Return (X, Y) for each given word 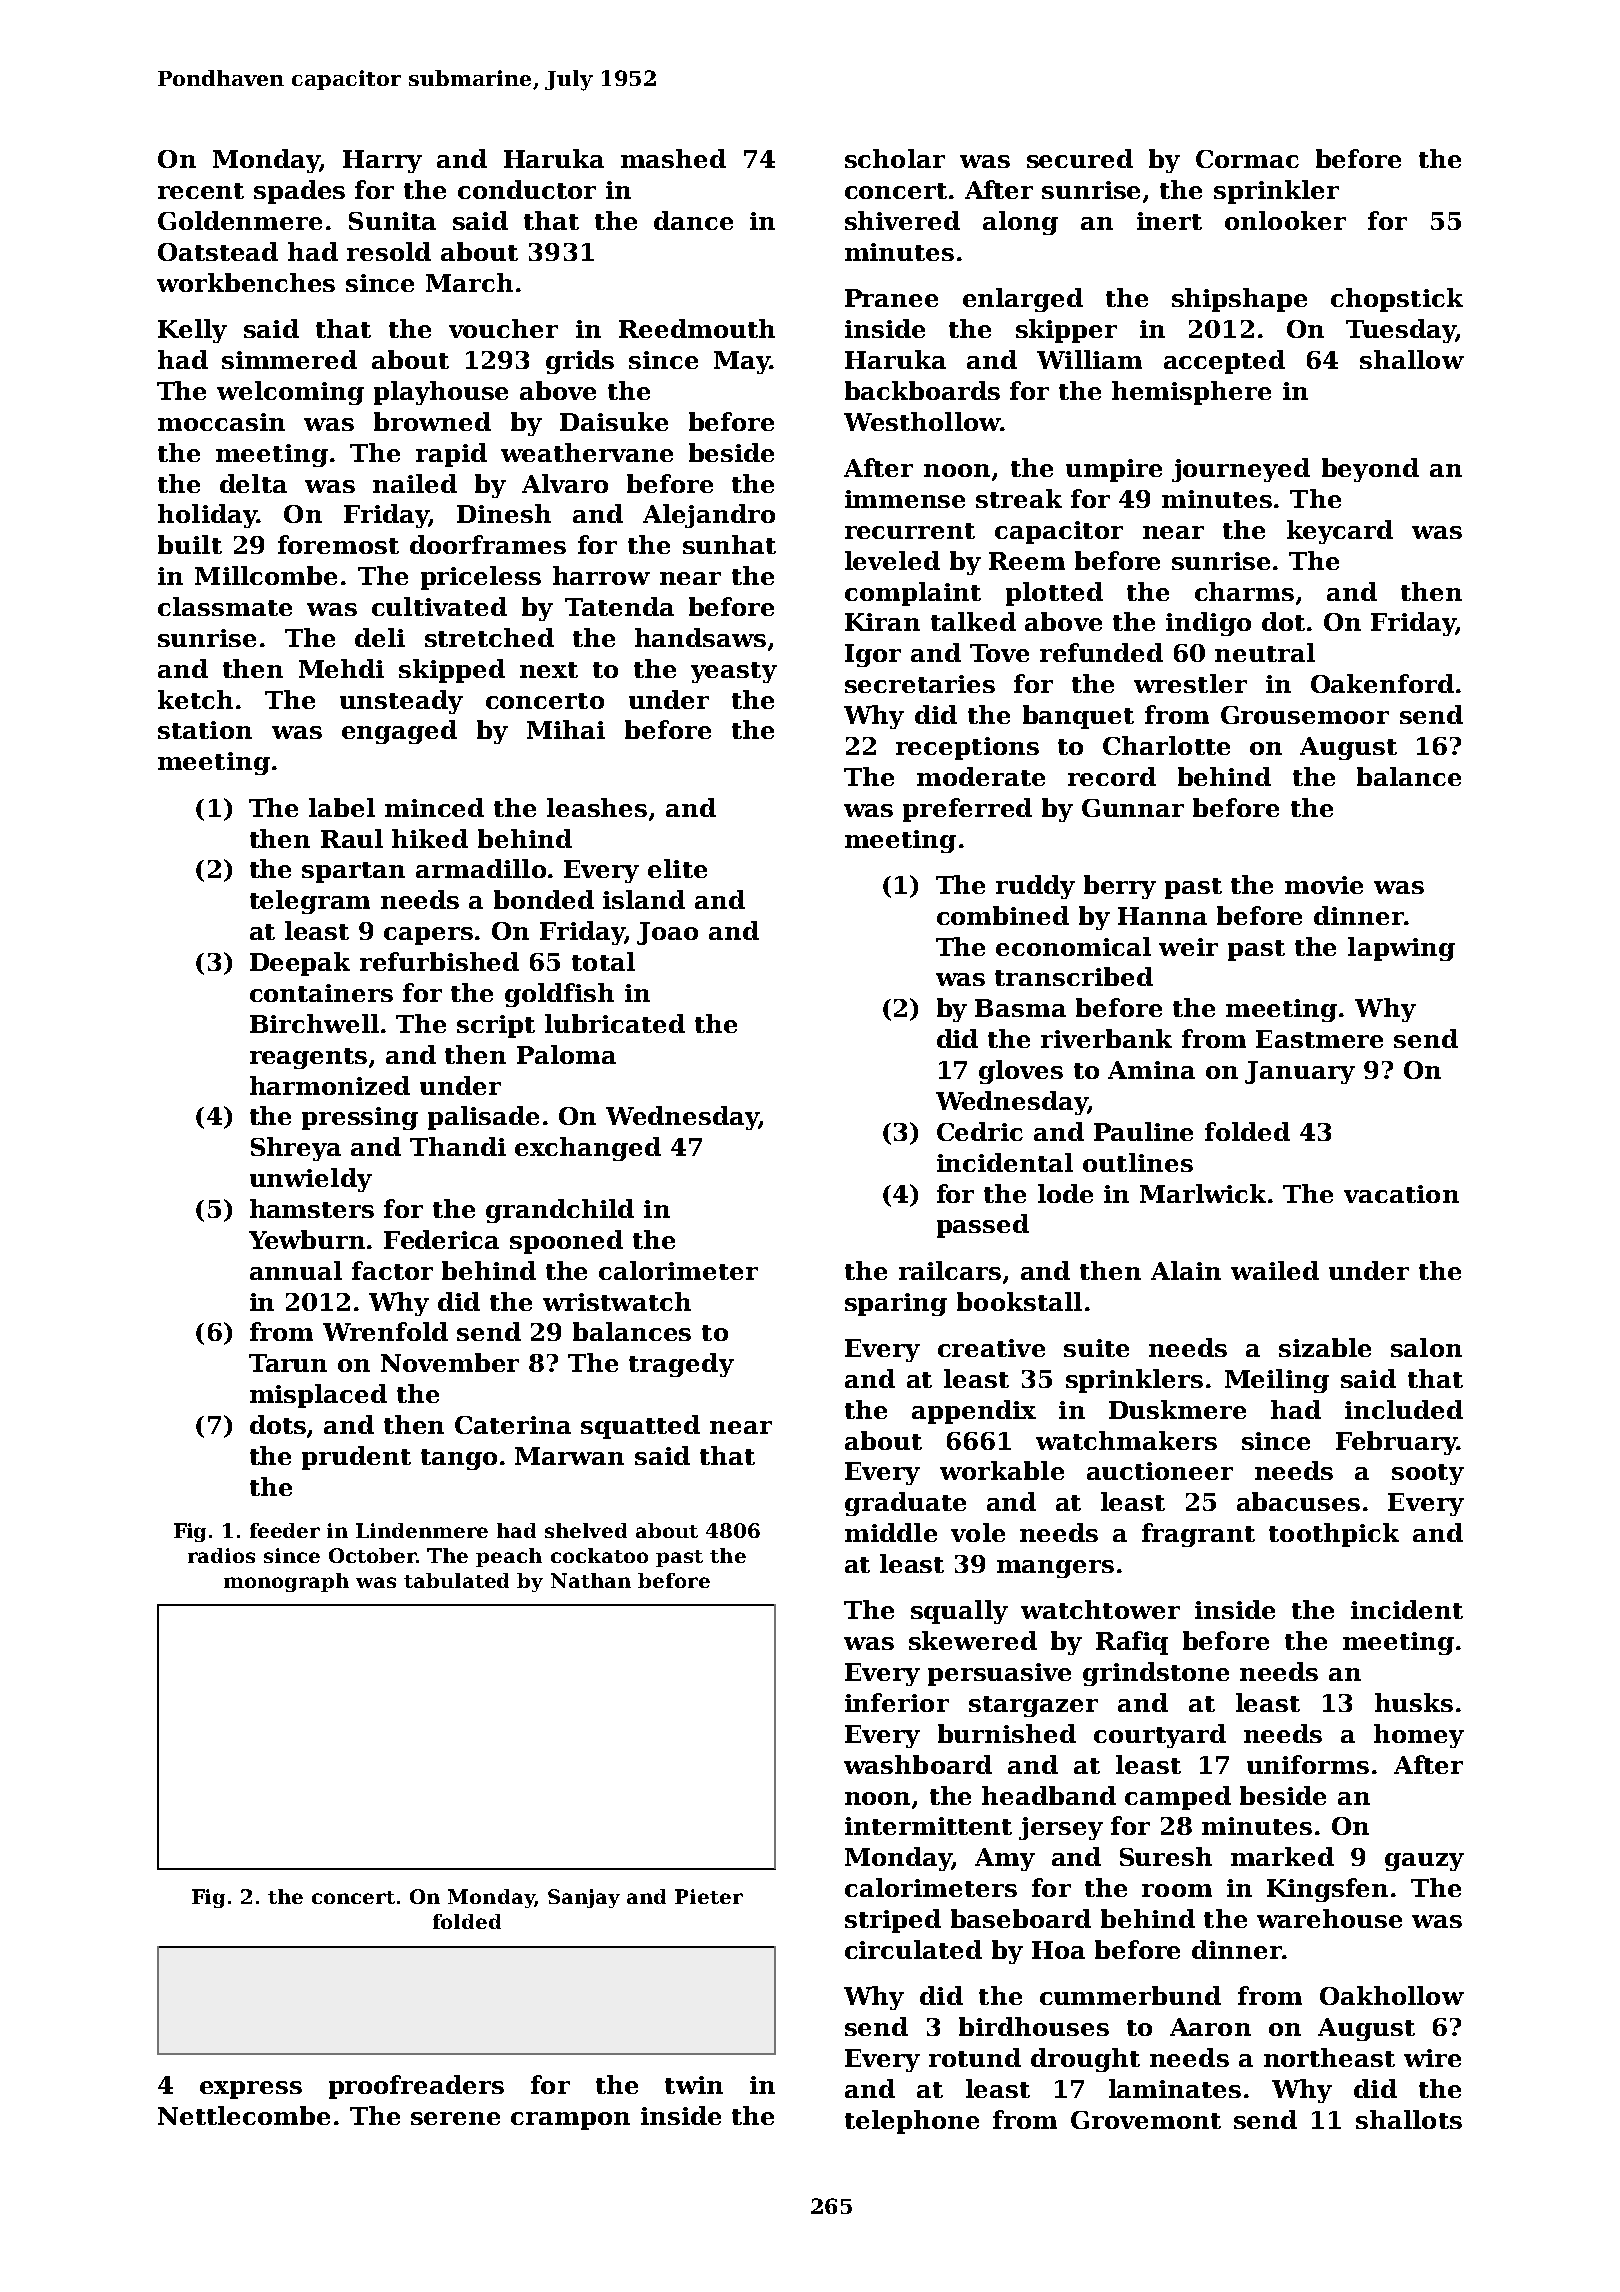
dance (693, 220)
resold (389, 251)
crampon (570, 2121)
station (205, 730)
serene (455, 2118)
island (644, 899)
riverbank (1106, 1038)
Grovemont (1146, 2120)
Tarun (288, 1363)
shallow (1412, 359)
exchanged (588, 1149)
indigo (1208, 624)
